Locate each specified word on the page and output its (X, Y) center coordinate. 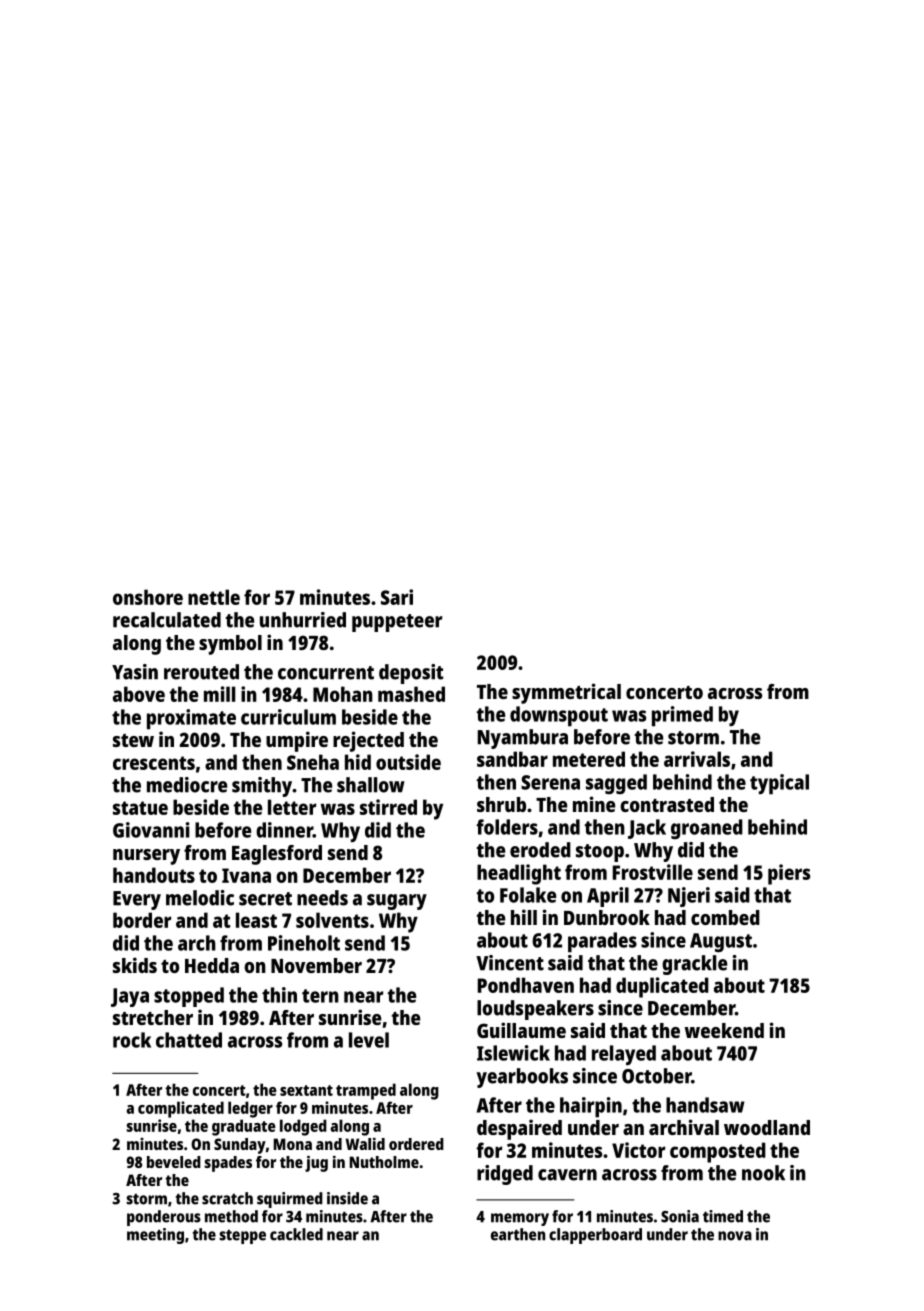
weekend (724, 1030)
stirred (388, 807)
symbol (230, 645)
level (369, 1040)
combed (725, 917)
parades (602, 942)
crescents (154, 763)
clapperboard (595, 1236)
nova (735, 1236)
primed (682, 716)
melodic (200, 898)
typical (779, 784)
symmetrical (566, 693)
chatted (189, 1040)
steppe (242, 1236)
